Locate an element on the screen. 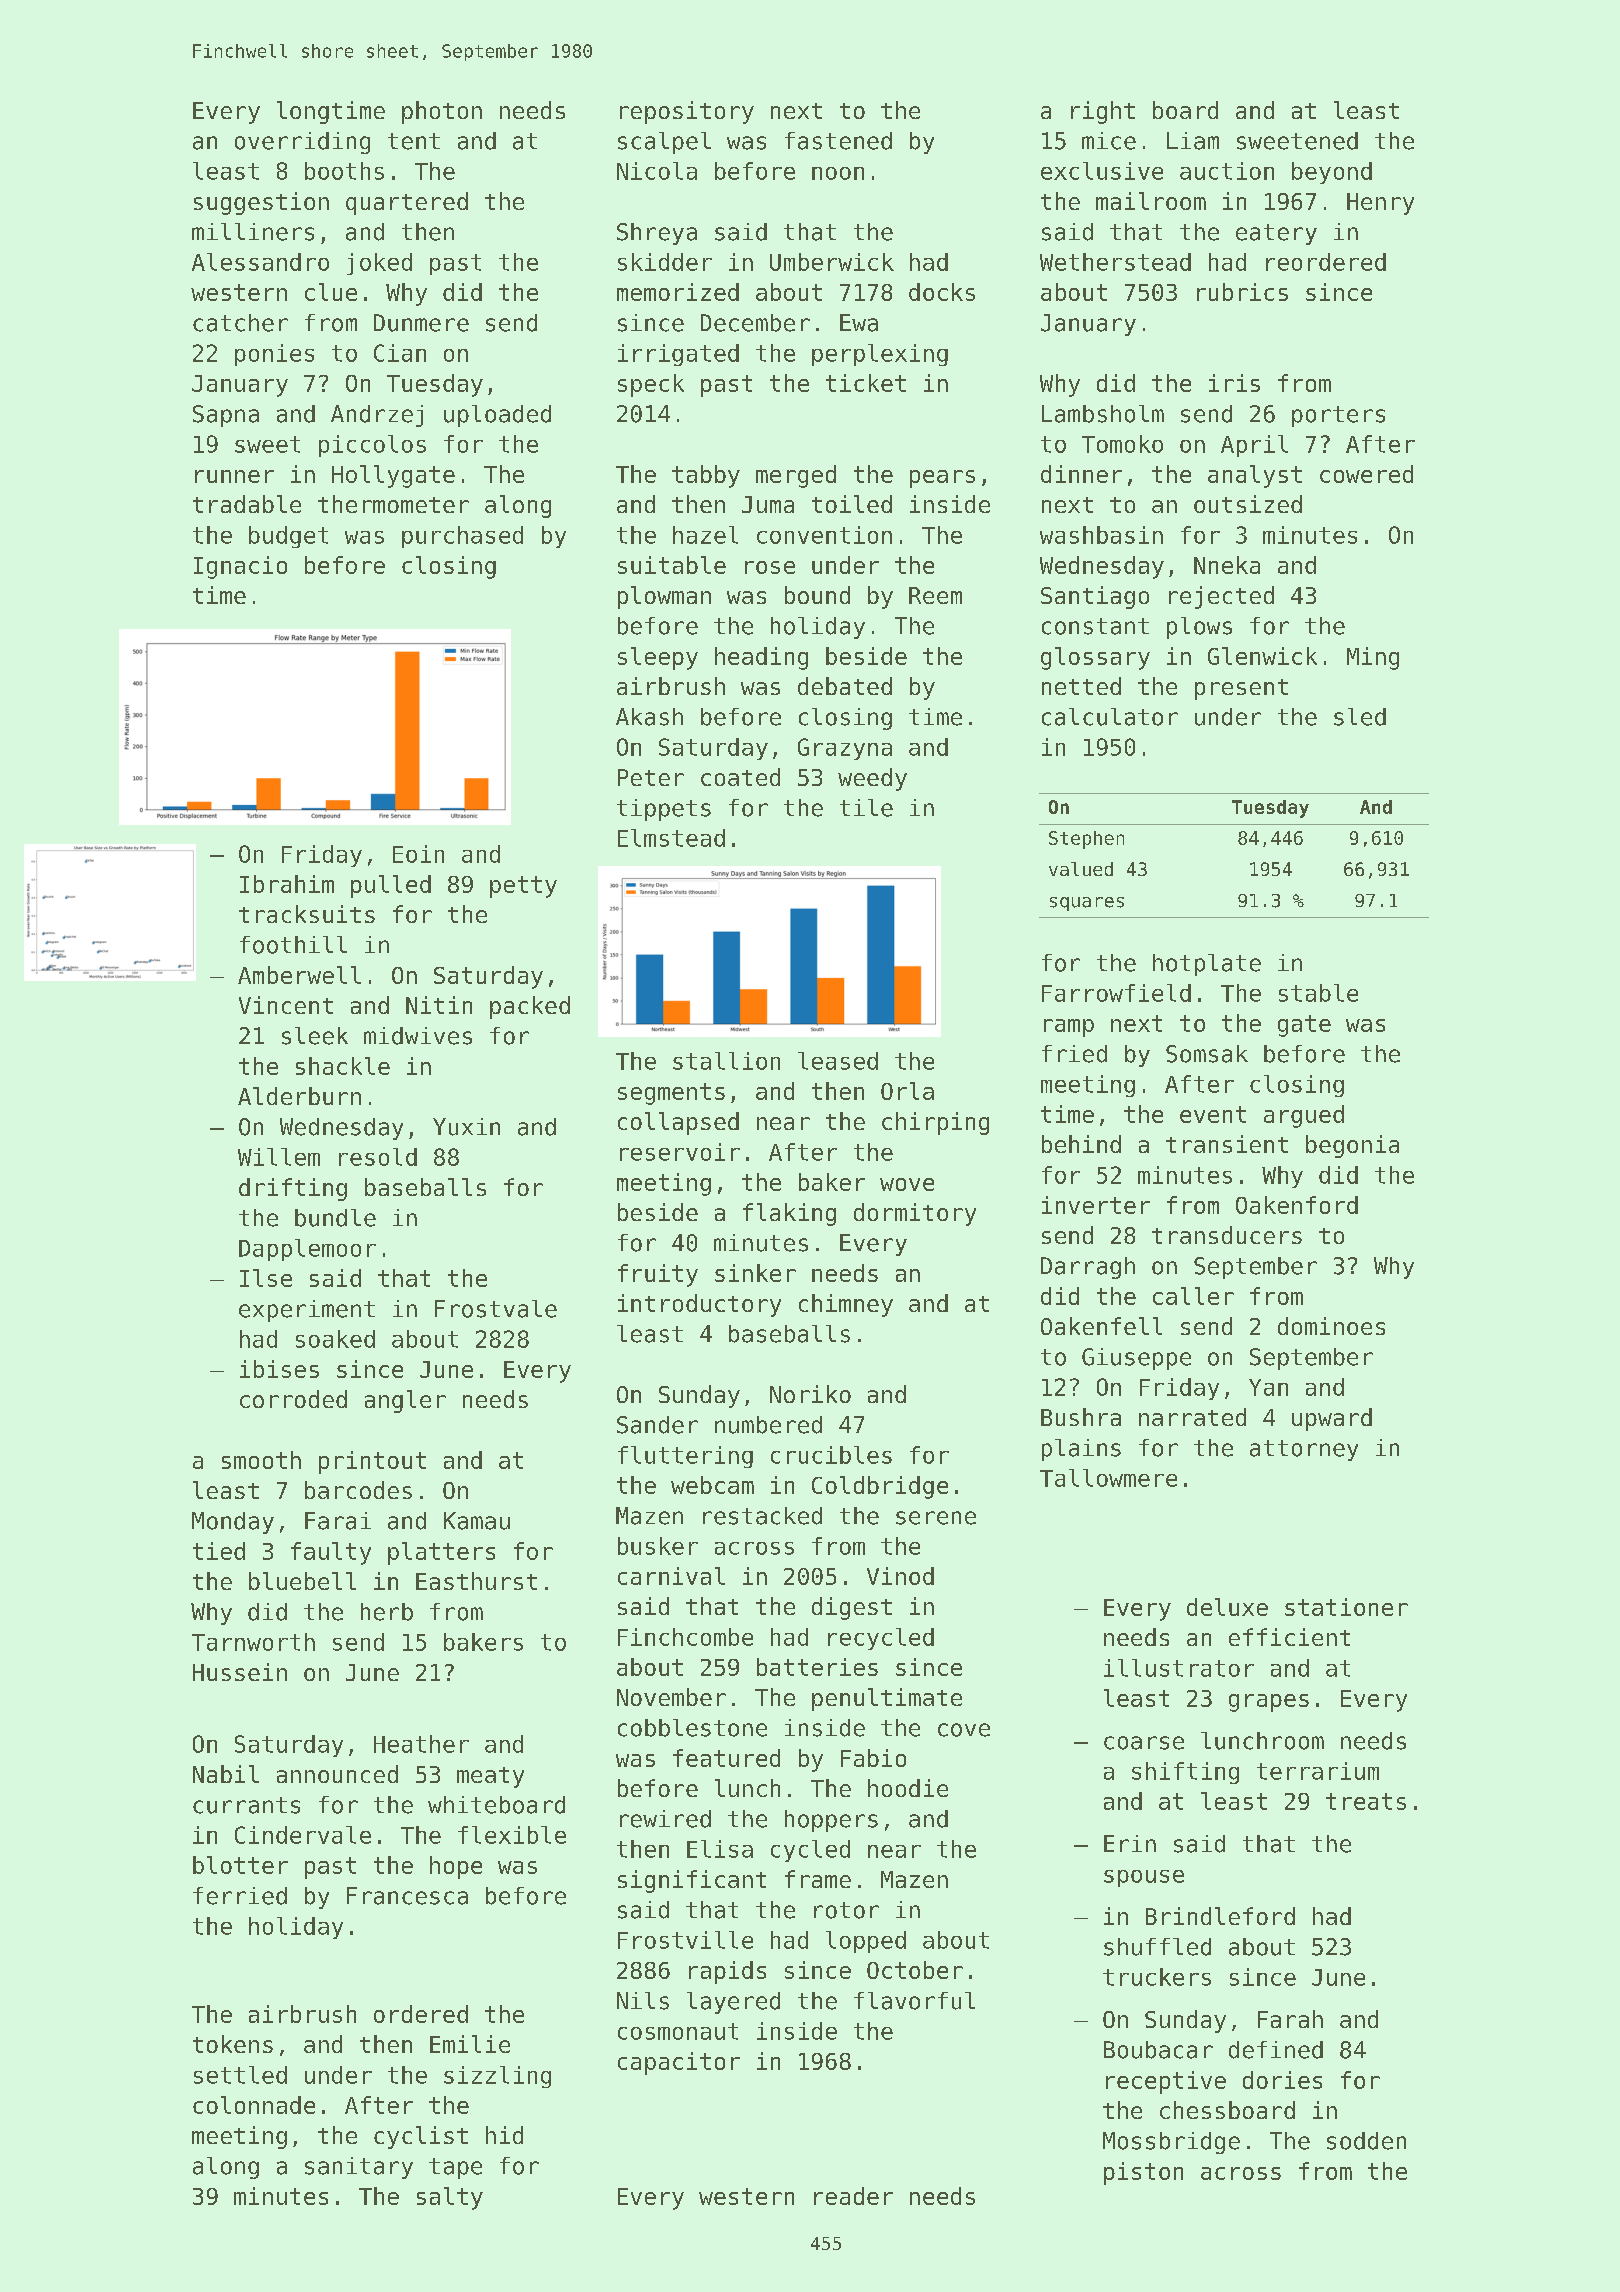 The height and width of the screenshot is (2292, 1620). coated is located at coordinates (740, 777).
